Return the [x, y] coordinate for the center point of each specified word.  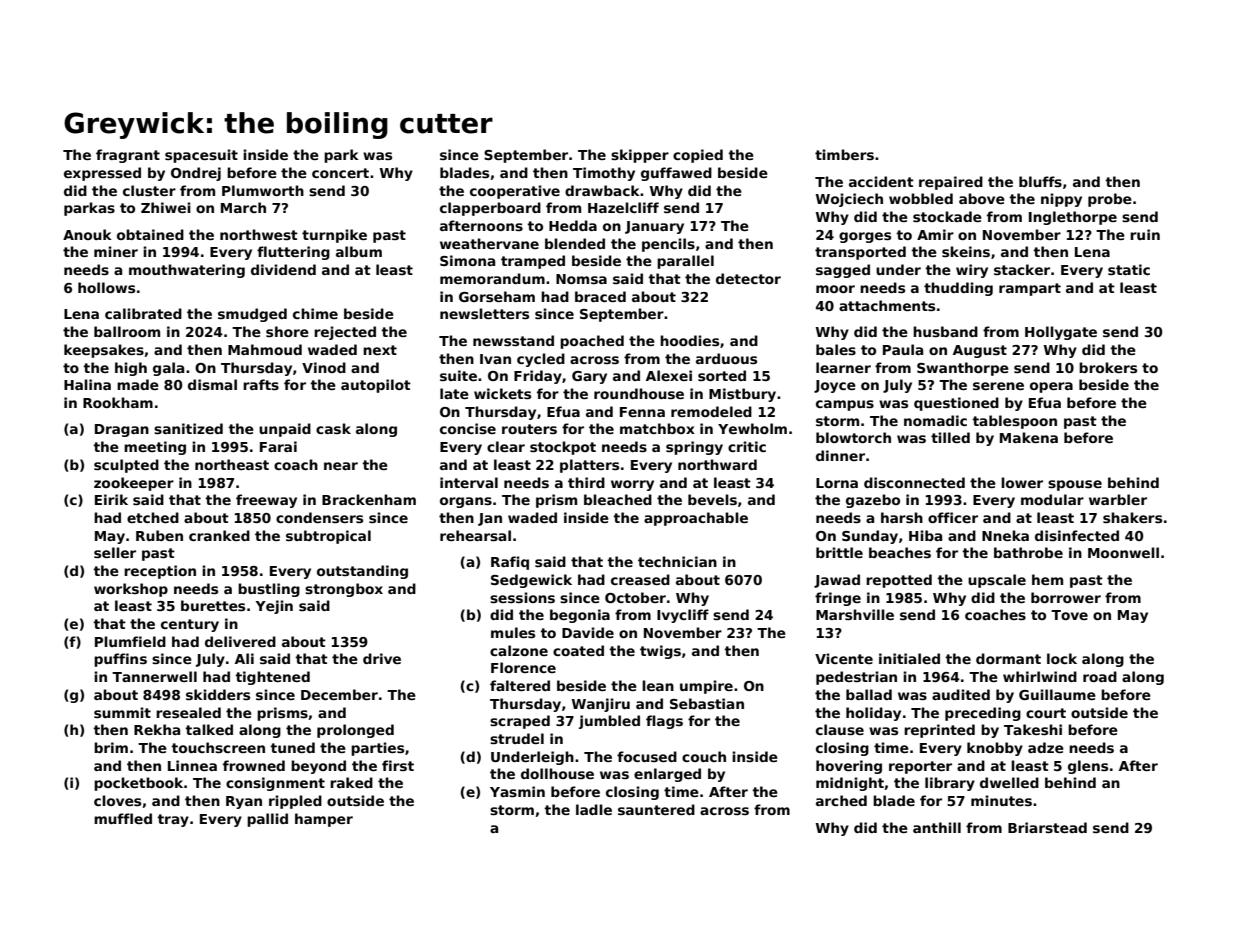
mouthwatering [187, 271]
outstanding [362, 572]
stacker [1022, 269]
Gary [589, 377]
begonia [580, 616]
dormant [1008, 658]
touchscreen [218, 747]
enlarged [667, 775]
